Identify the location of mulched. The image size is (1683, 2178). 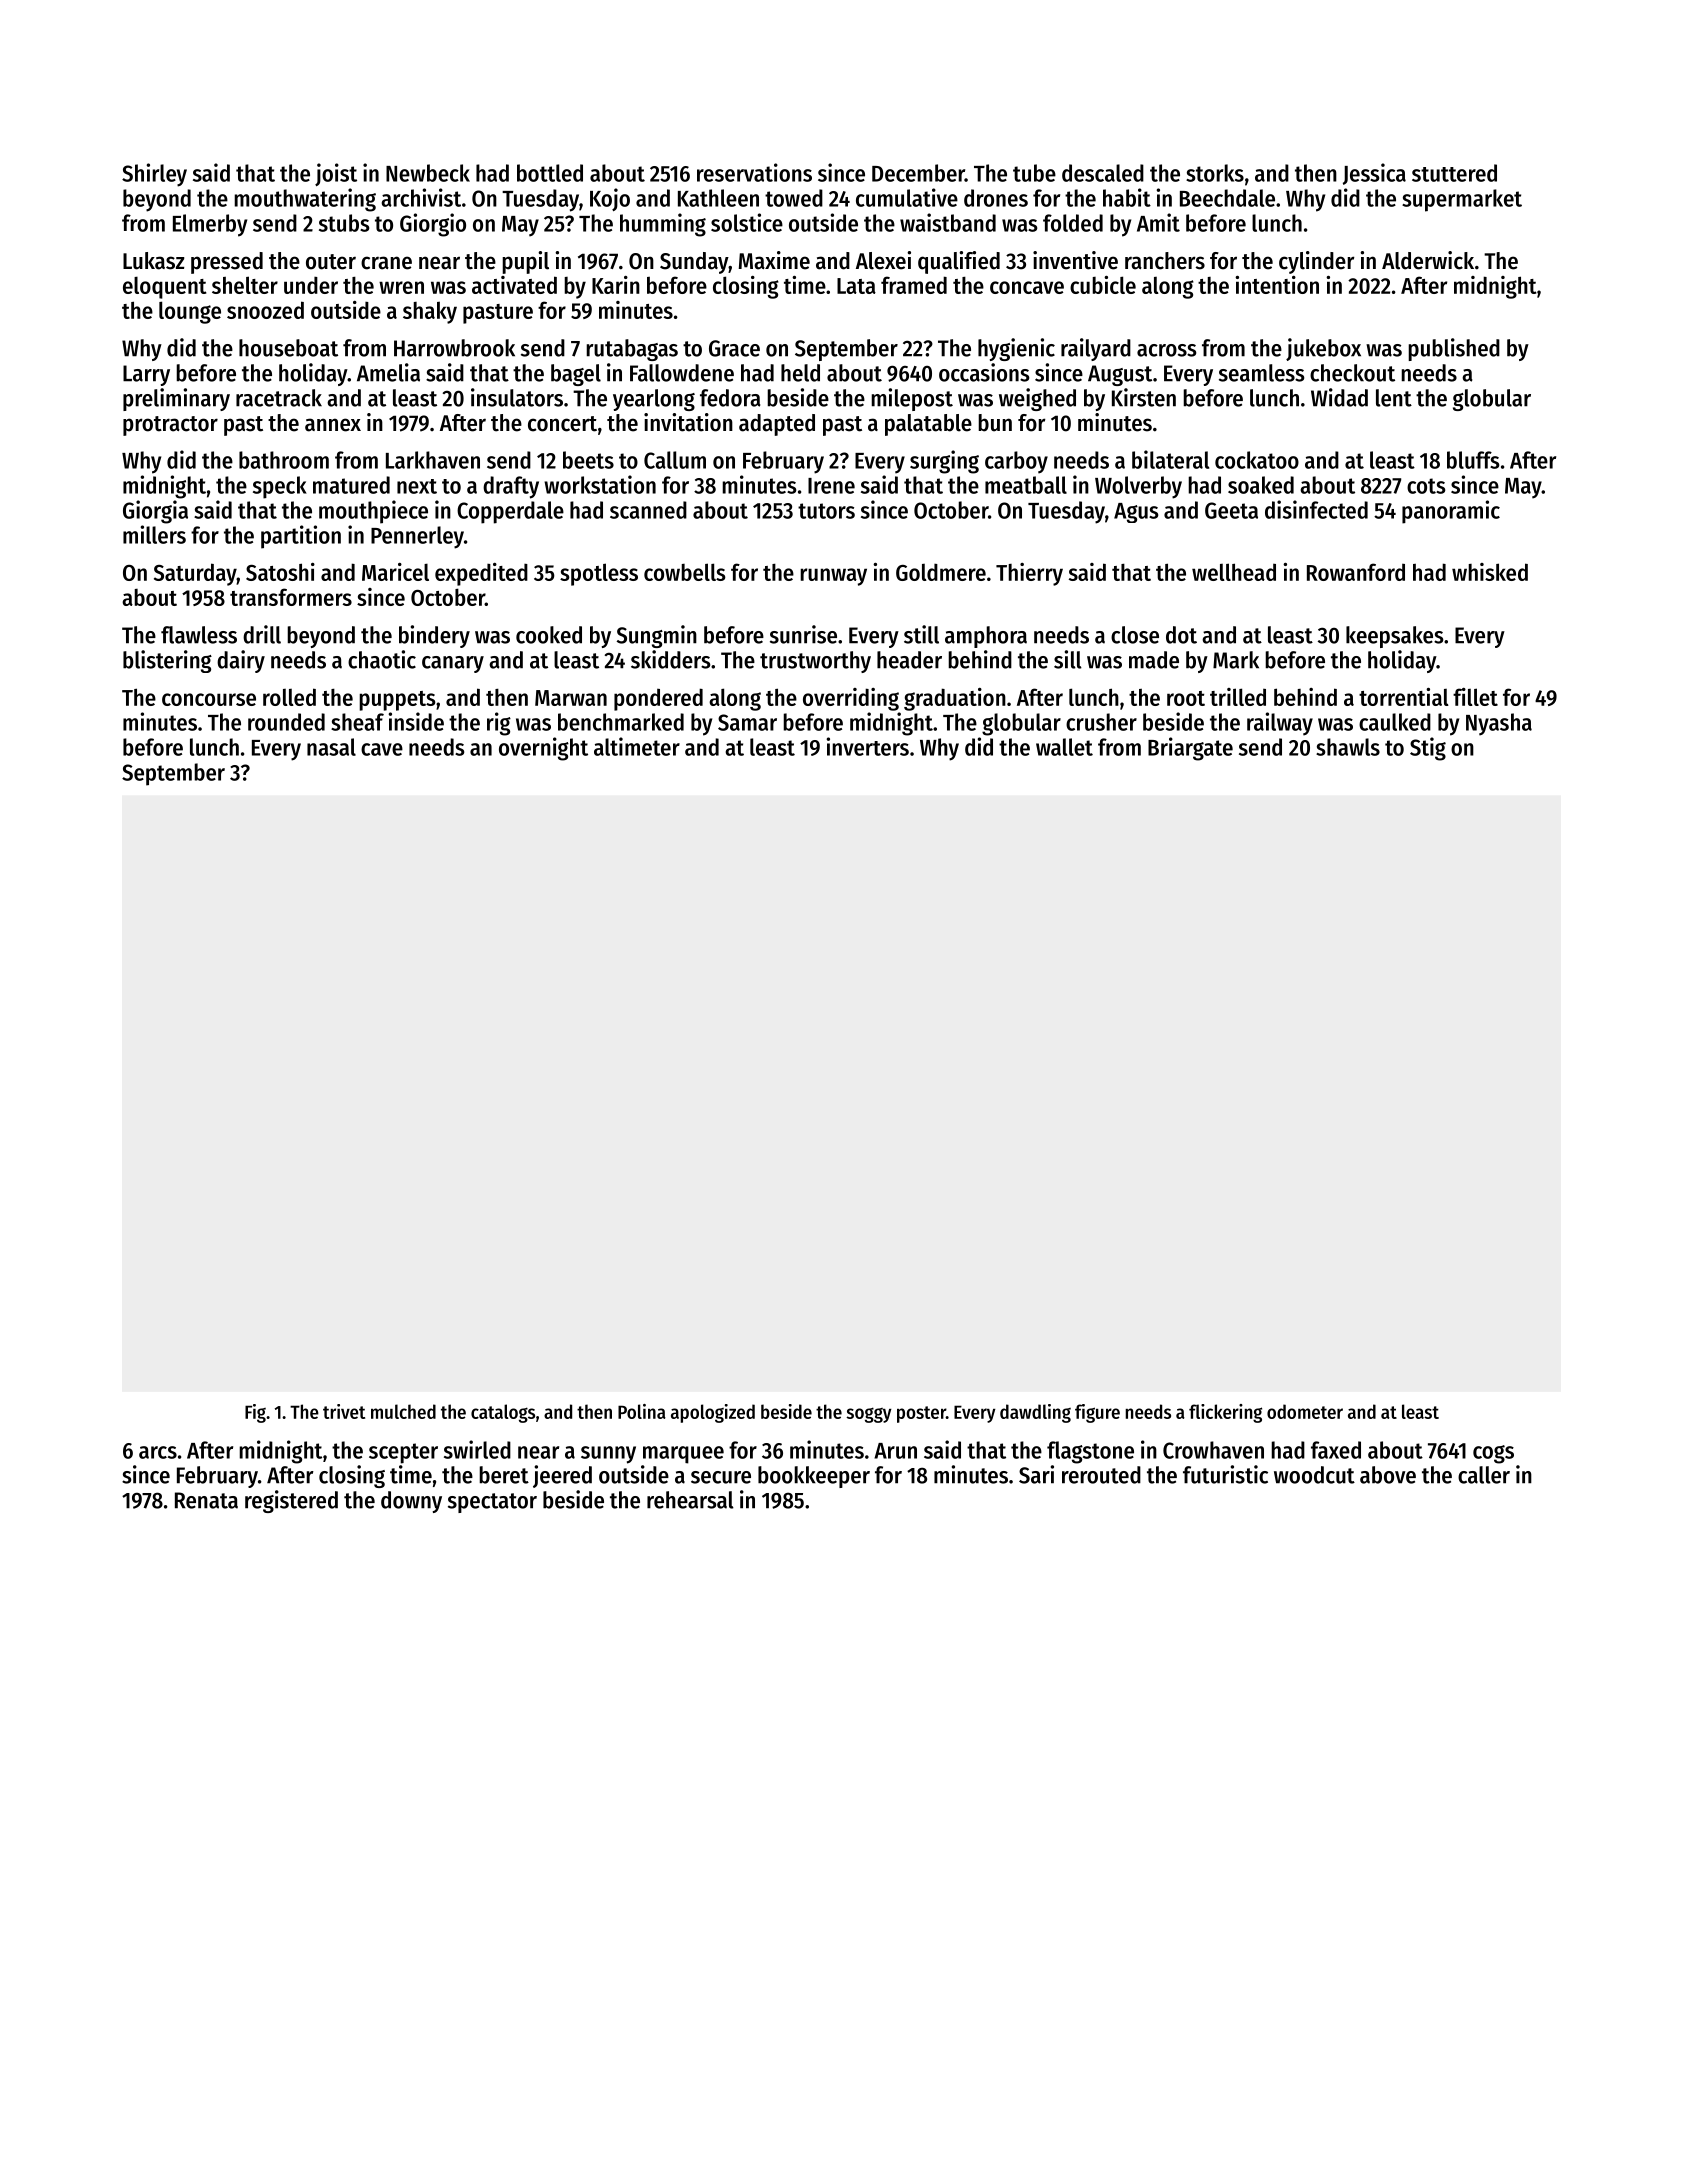
(403, 1411).
